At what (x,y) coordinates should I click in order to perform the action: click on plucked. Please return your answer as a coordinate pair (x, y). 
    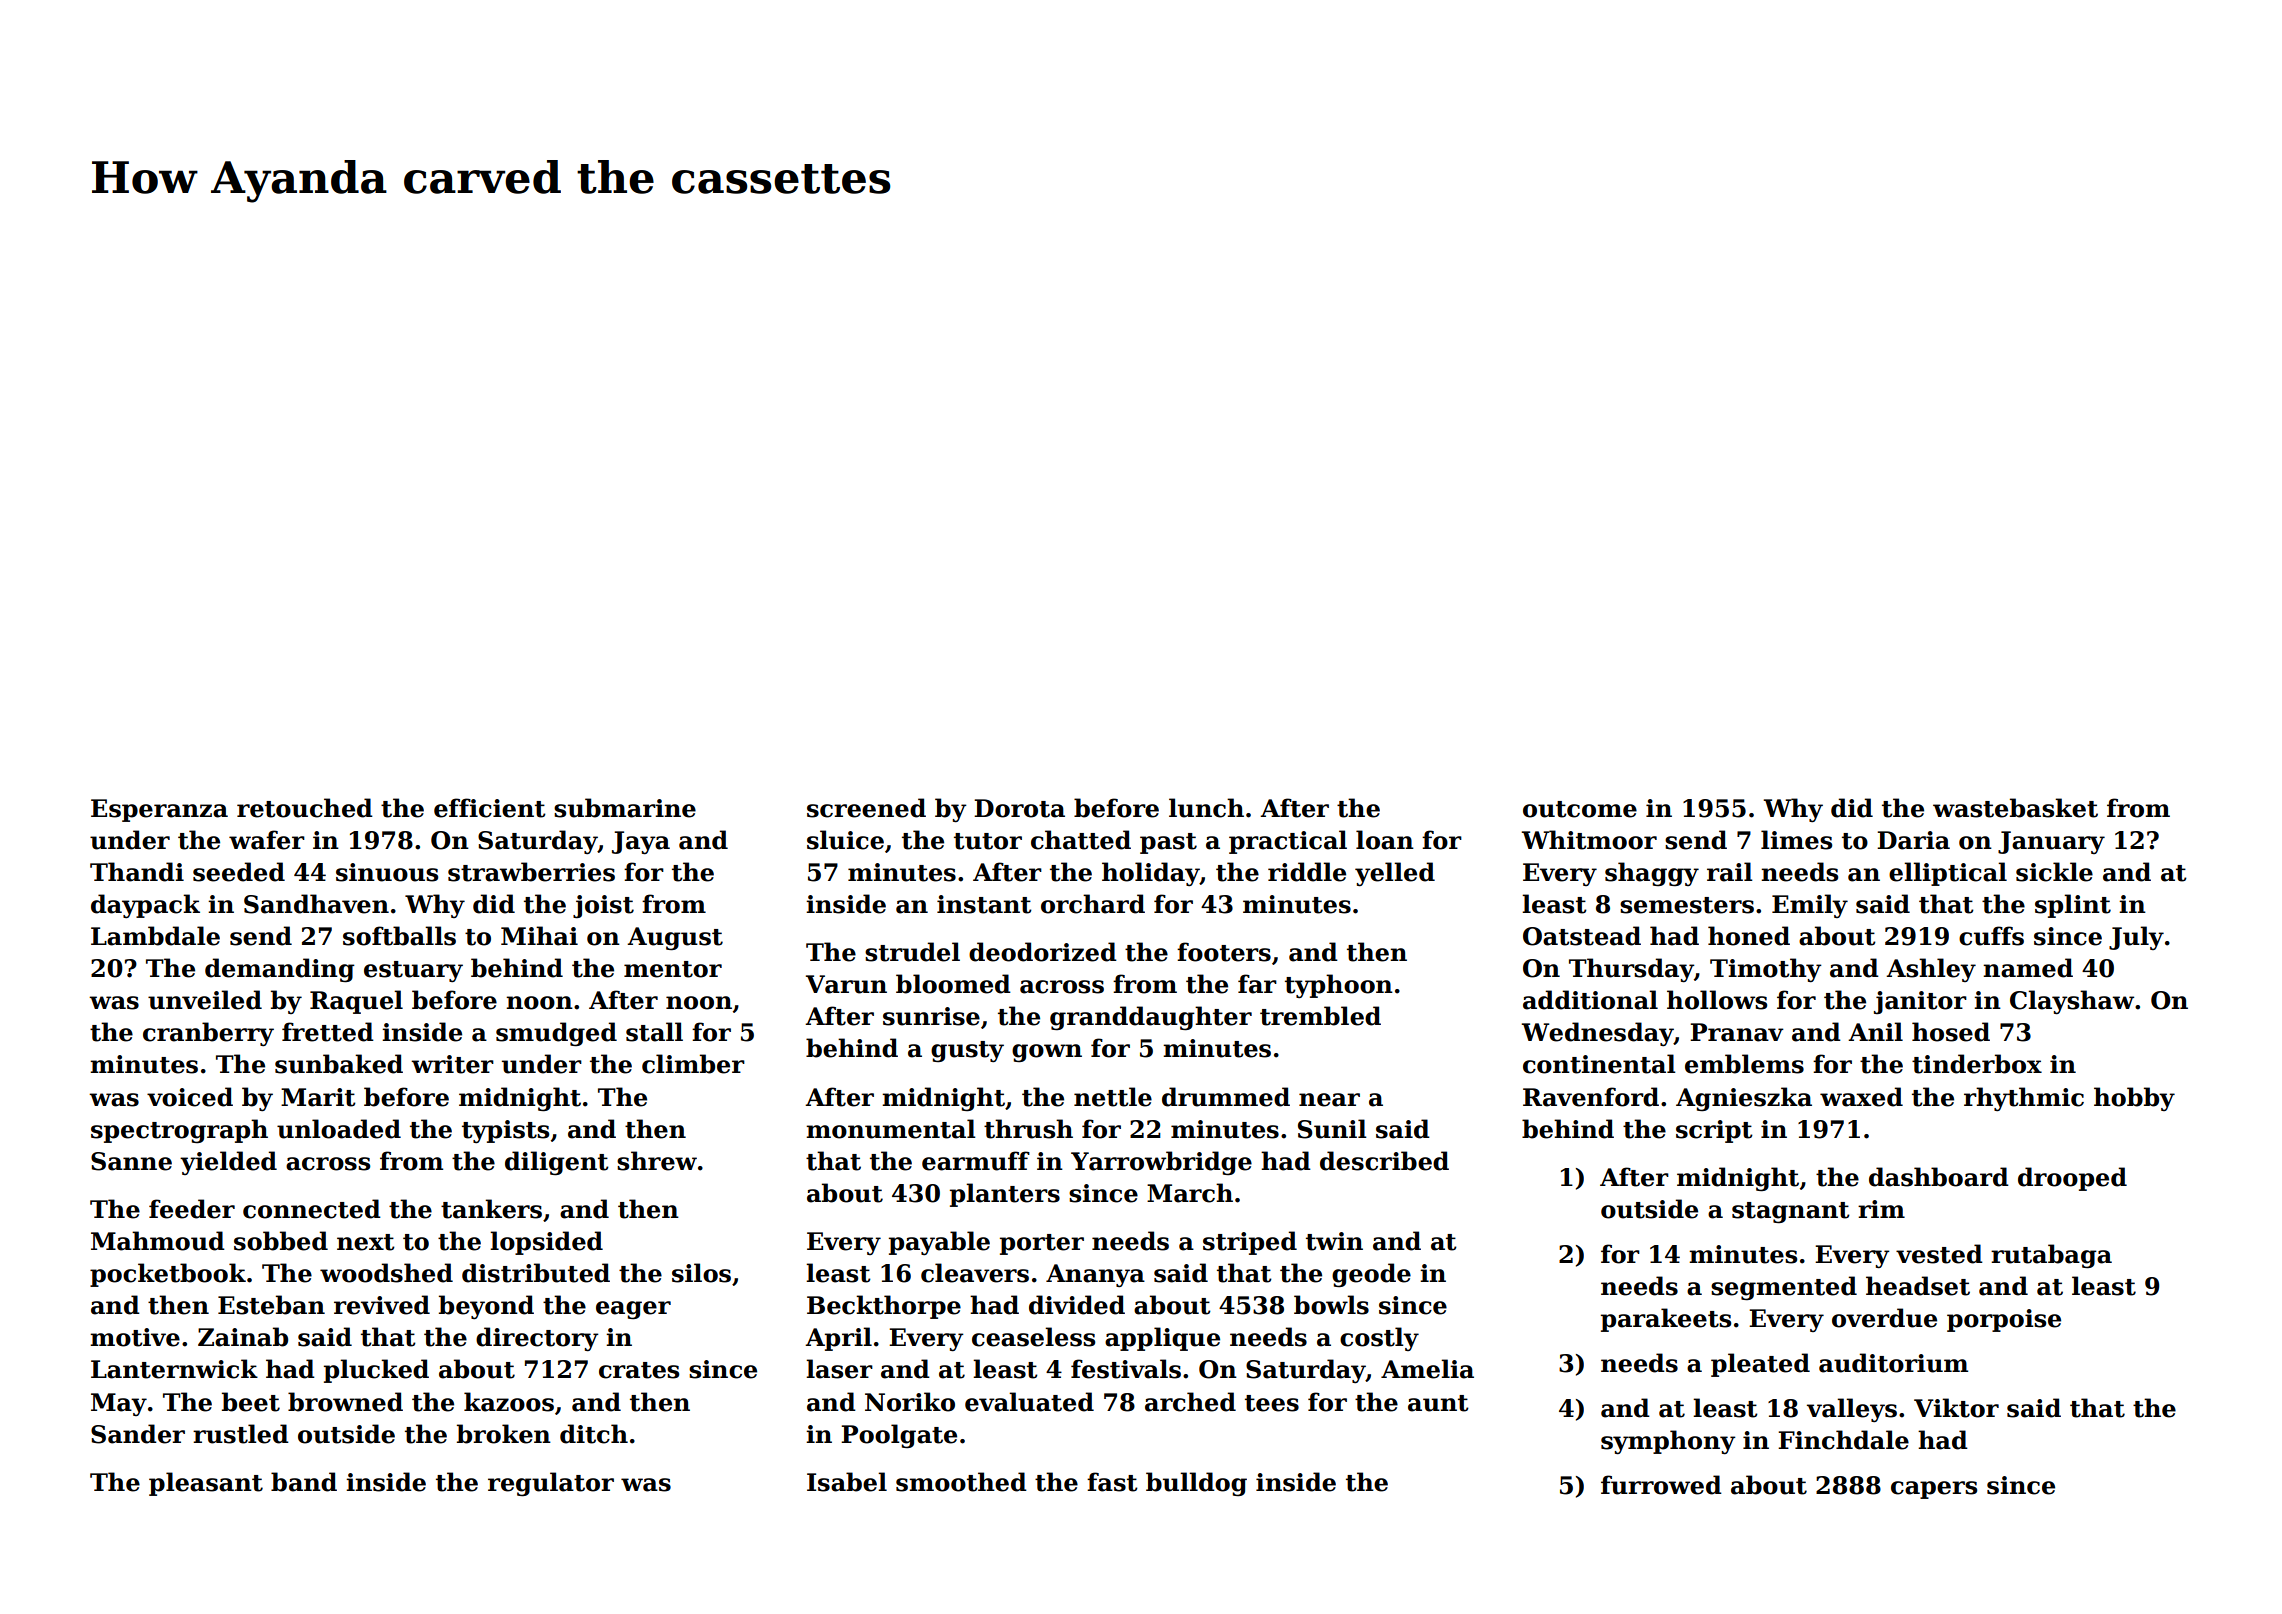
    Looking at the image, I should click on (376, 1371).
